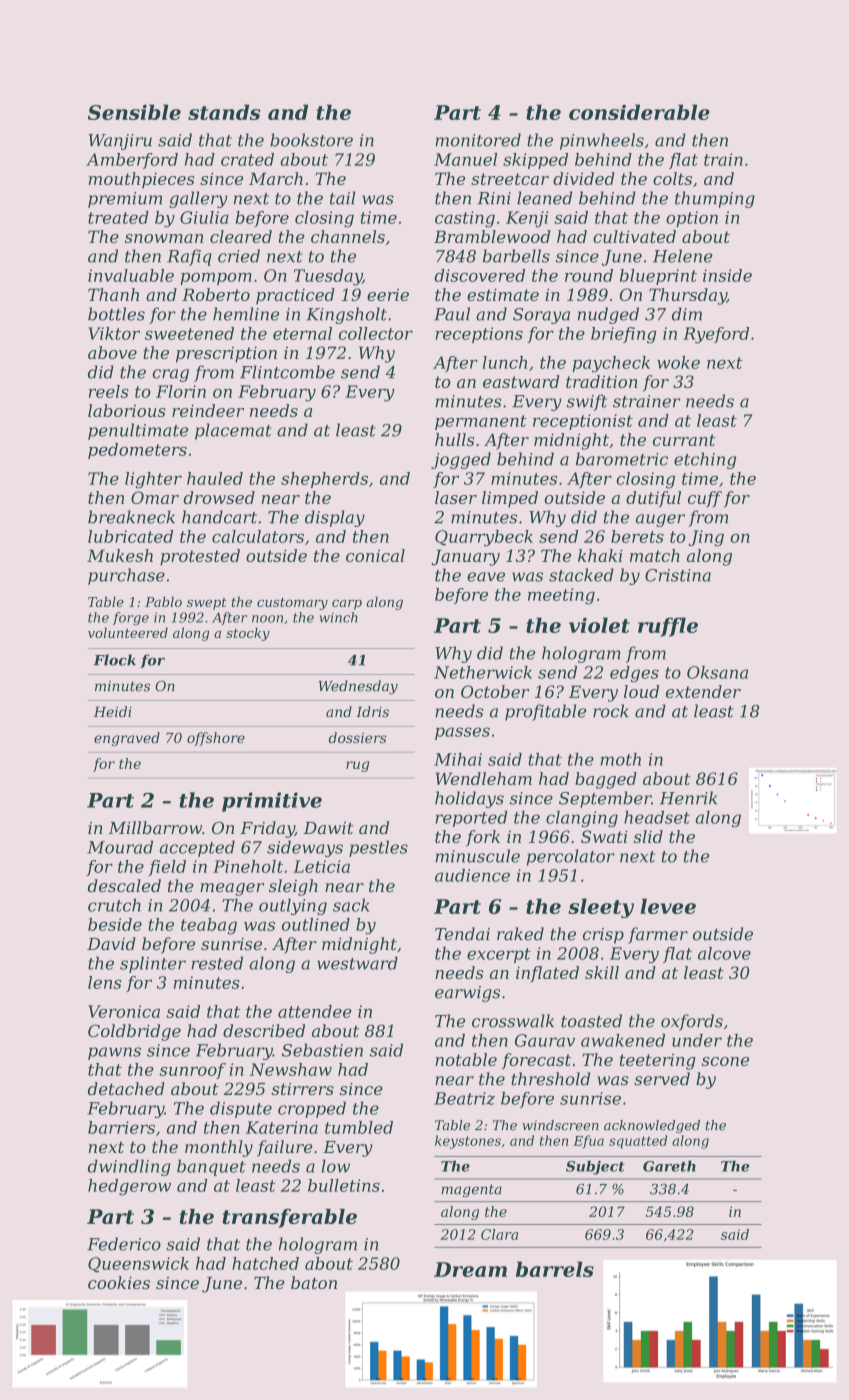 Image resolution: width=849 pixels, height=1400 pixels. I want to click on bulletins, so click(344, 1185).
